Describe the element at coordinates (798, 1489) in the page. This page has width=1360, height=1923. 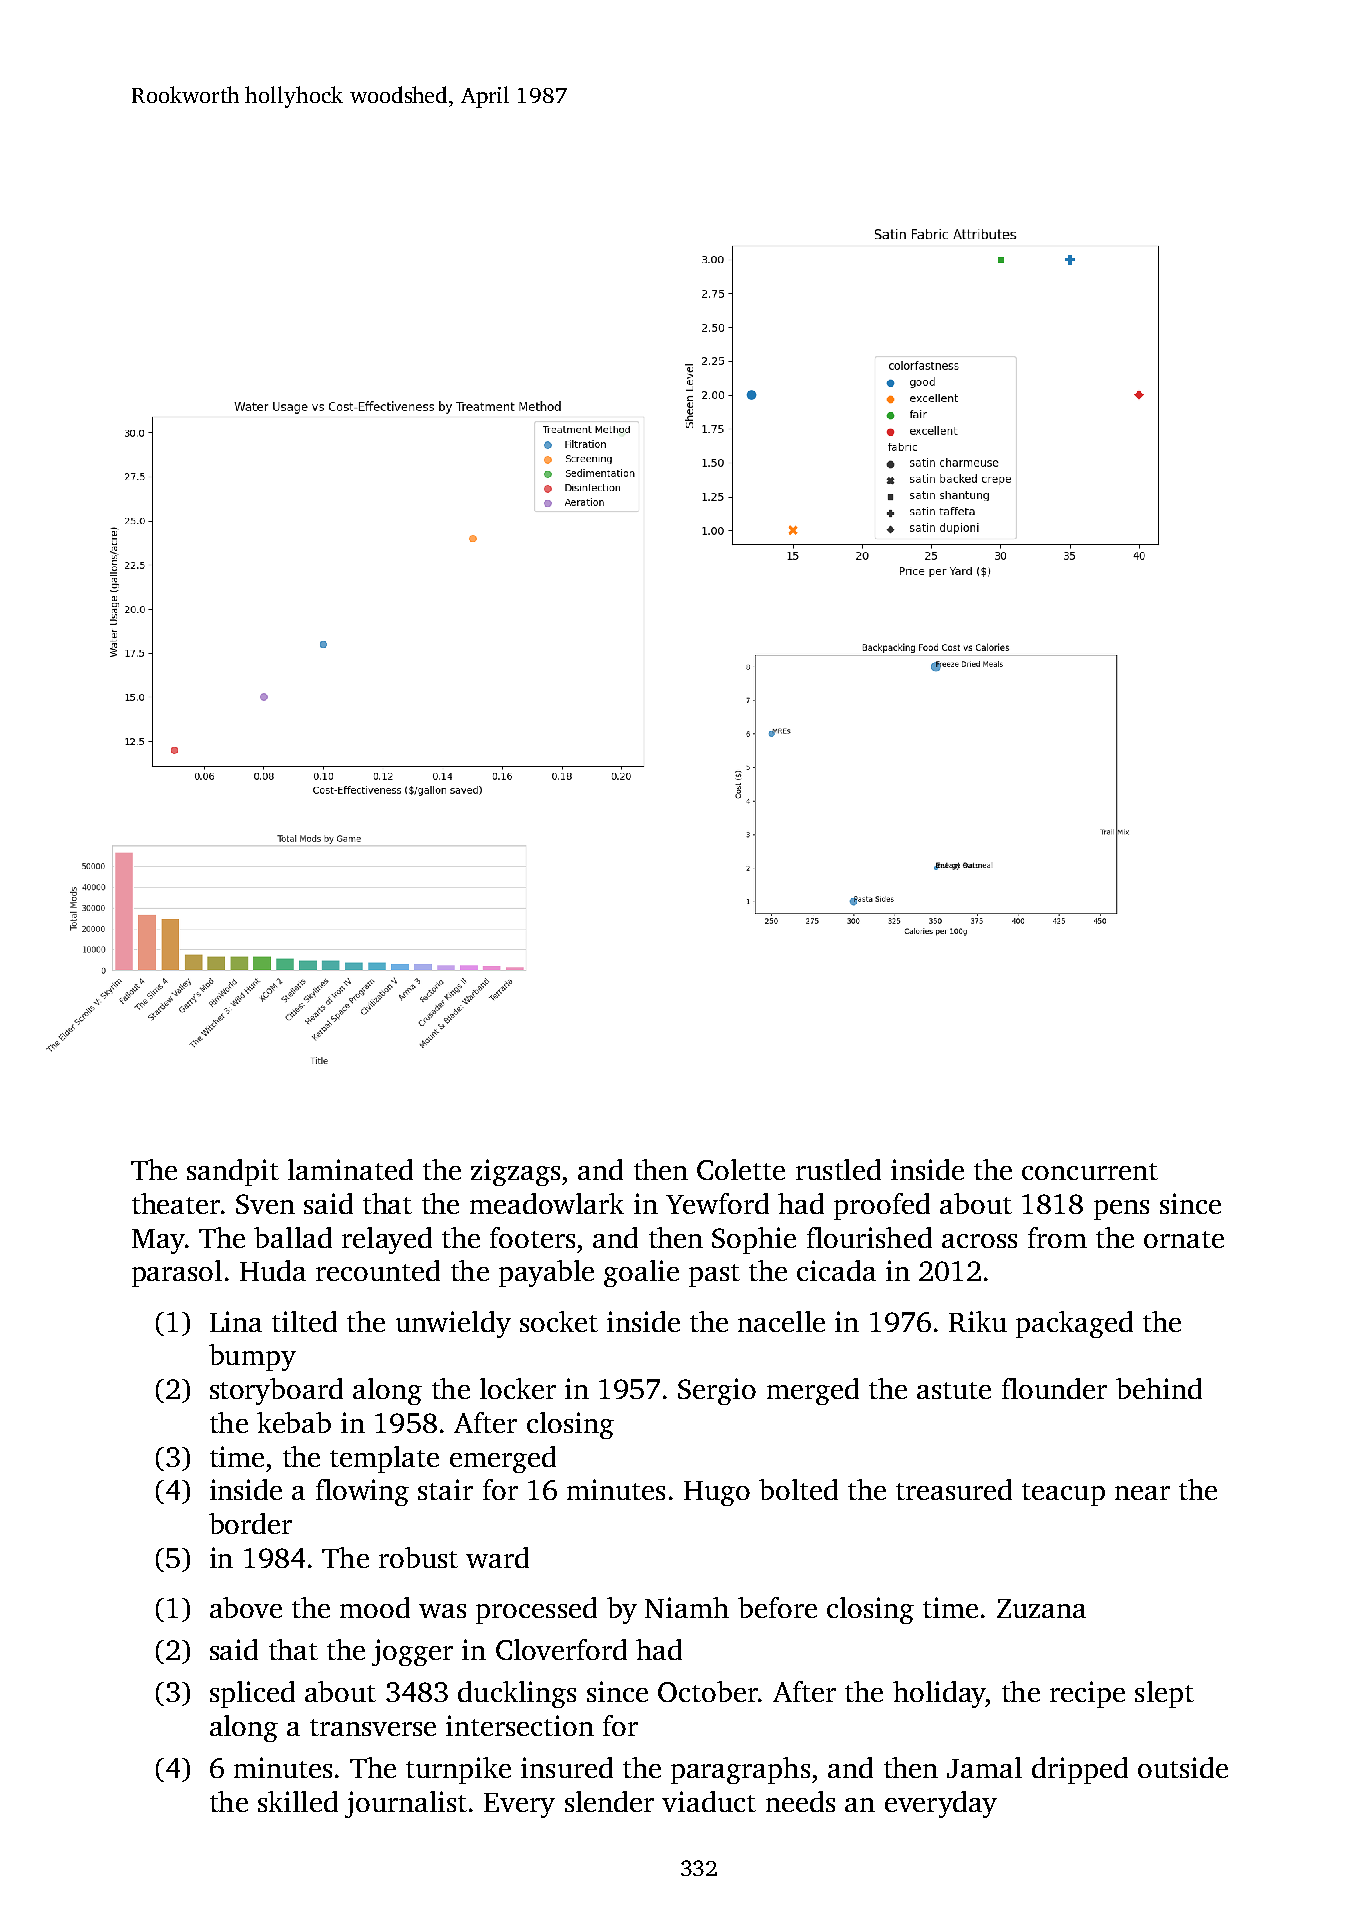
I see `bolted` at that location.
